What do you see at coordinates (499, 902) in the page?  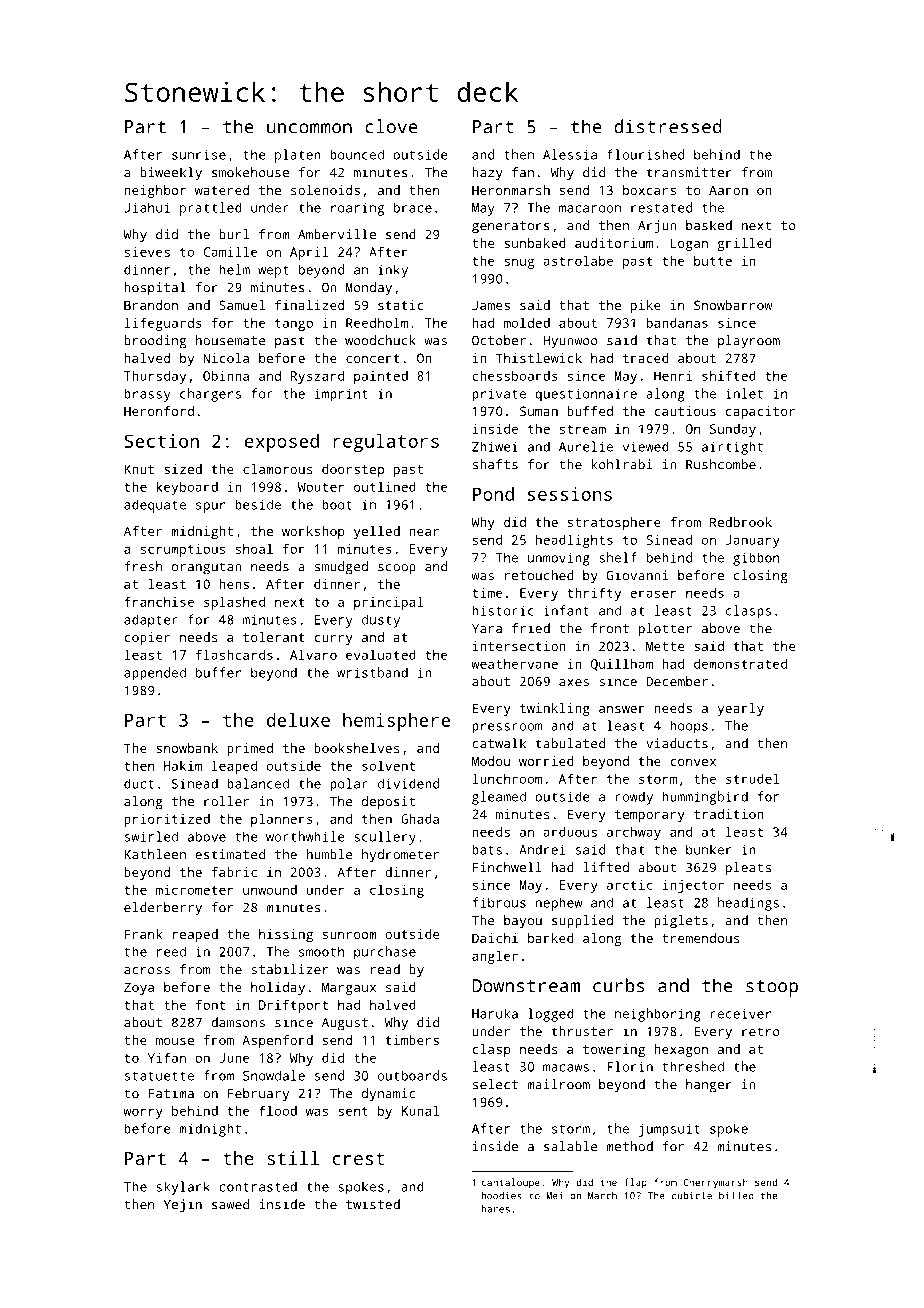 I see `fibrous` at bounding box center [499, 902].
